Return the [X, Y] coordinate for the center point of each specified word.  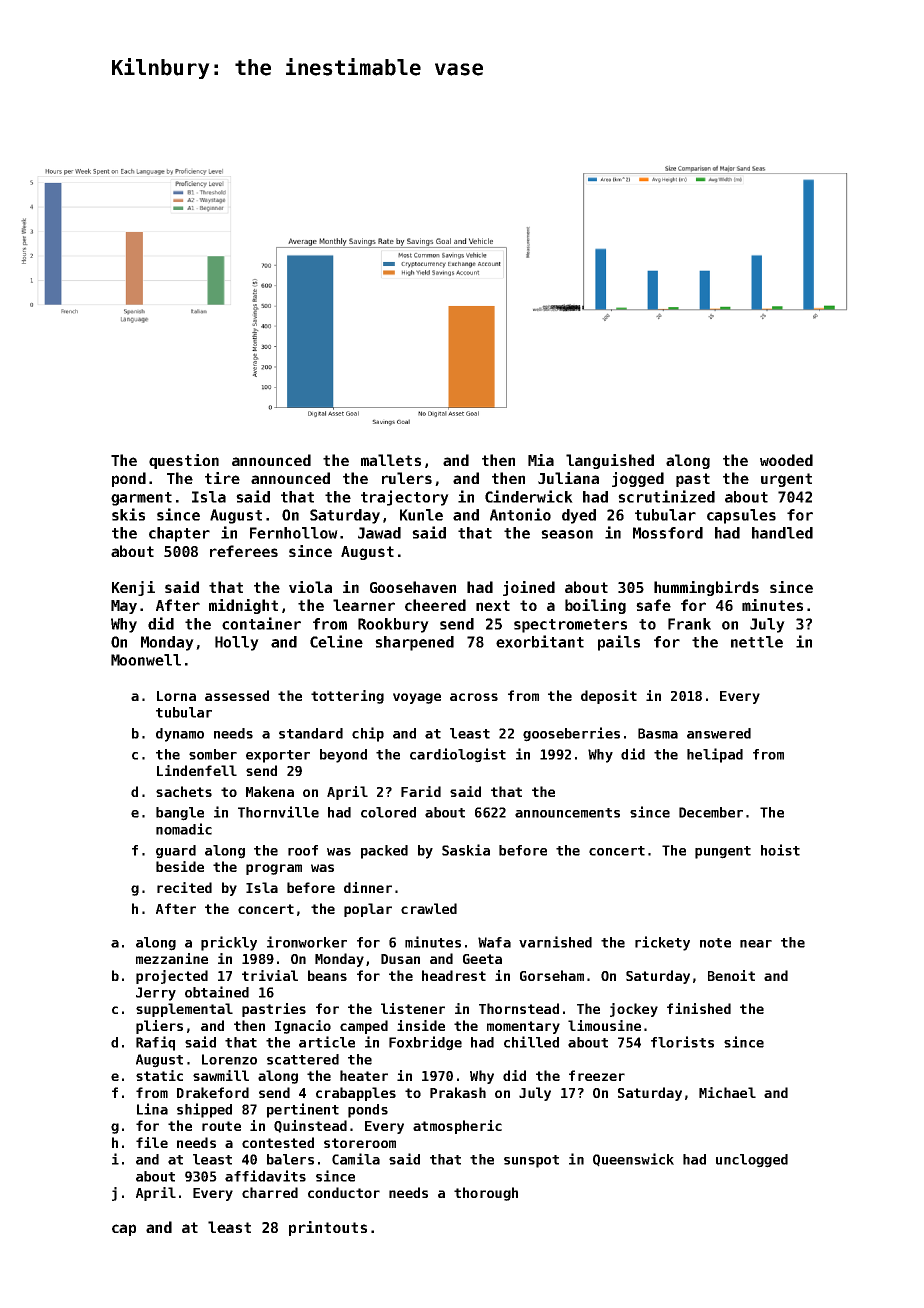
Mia [541, 460]
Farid [421, 791]
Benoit [731, 975]
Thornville [278, 812]
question [184, 461]
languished [610, 461]
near [756, 944]
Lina [152, 1109]
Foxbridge [425, 1043]
